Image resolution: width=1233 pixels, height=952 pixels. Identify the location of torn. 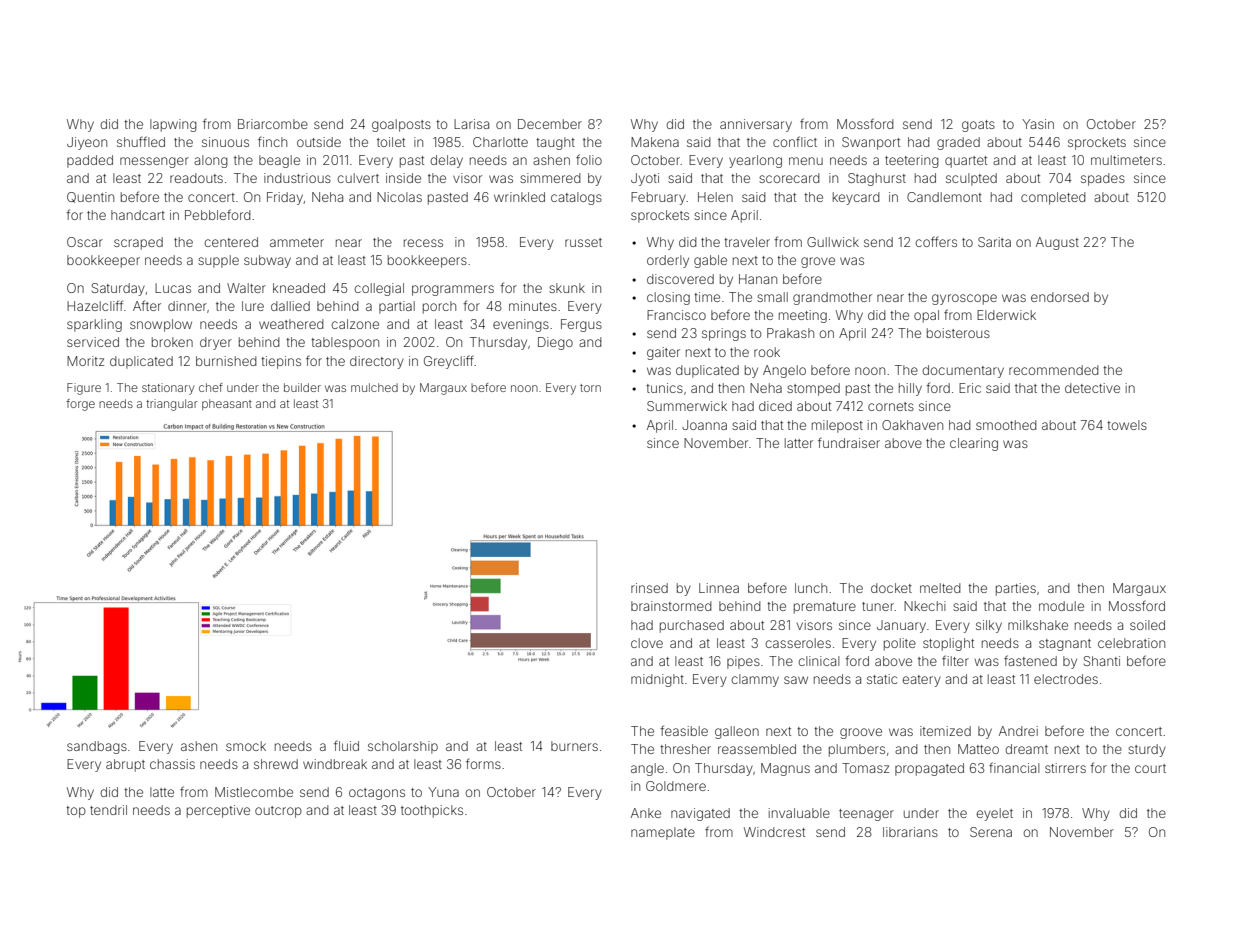
(590, 388).
